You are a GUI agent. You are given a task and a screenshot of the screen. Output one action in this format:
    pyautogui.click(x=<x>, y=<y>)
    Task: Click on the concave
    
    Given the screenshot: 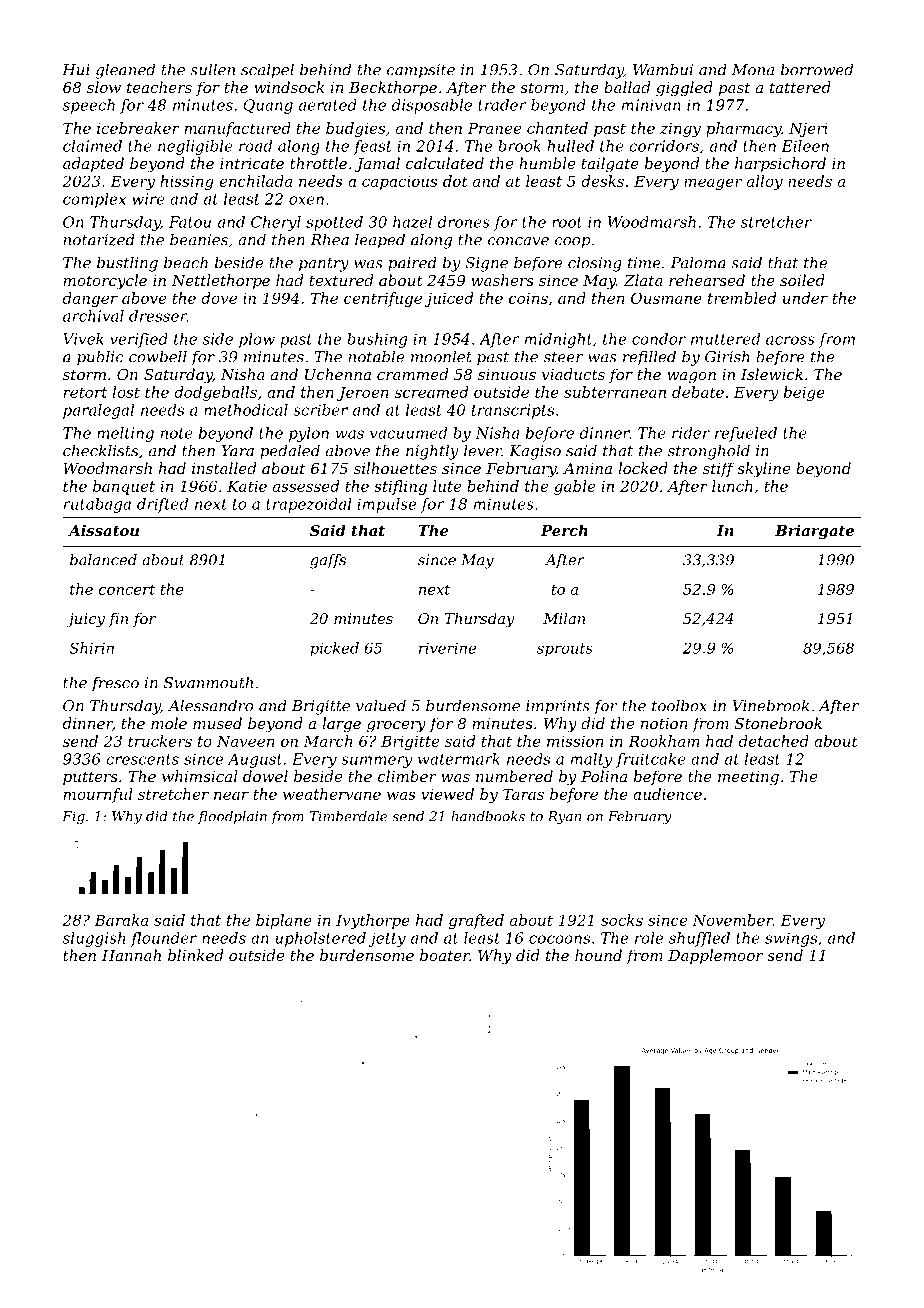 What is the action you would take?
    pyautogui.click(x=518, y=241)
